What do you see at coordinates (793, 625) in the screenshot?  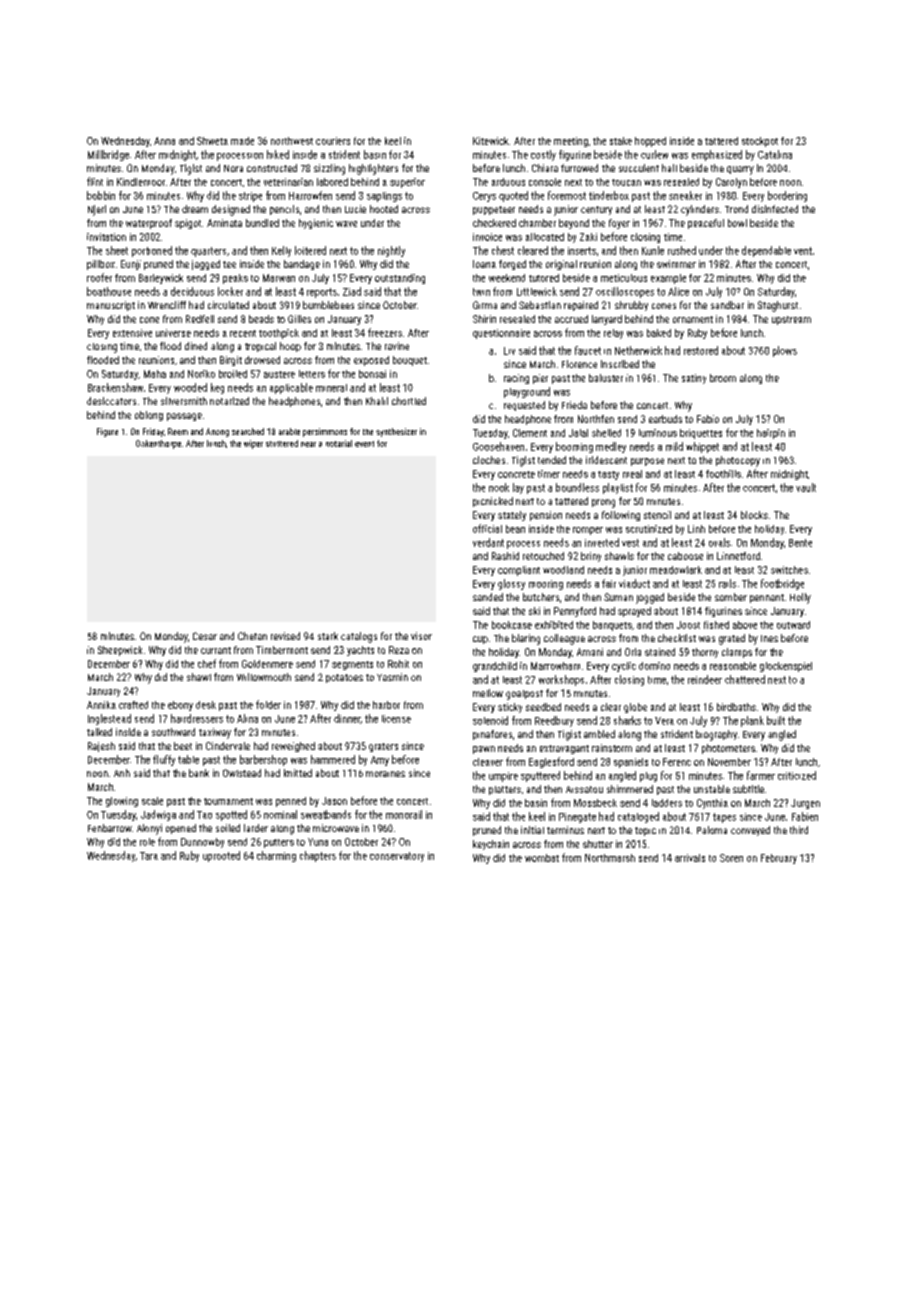 I see `outward` at bounding box center [793, 625].
